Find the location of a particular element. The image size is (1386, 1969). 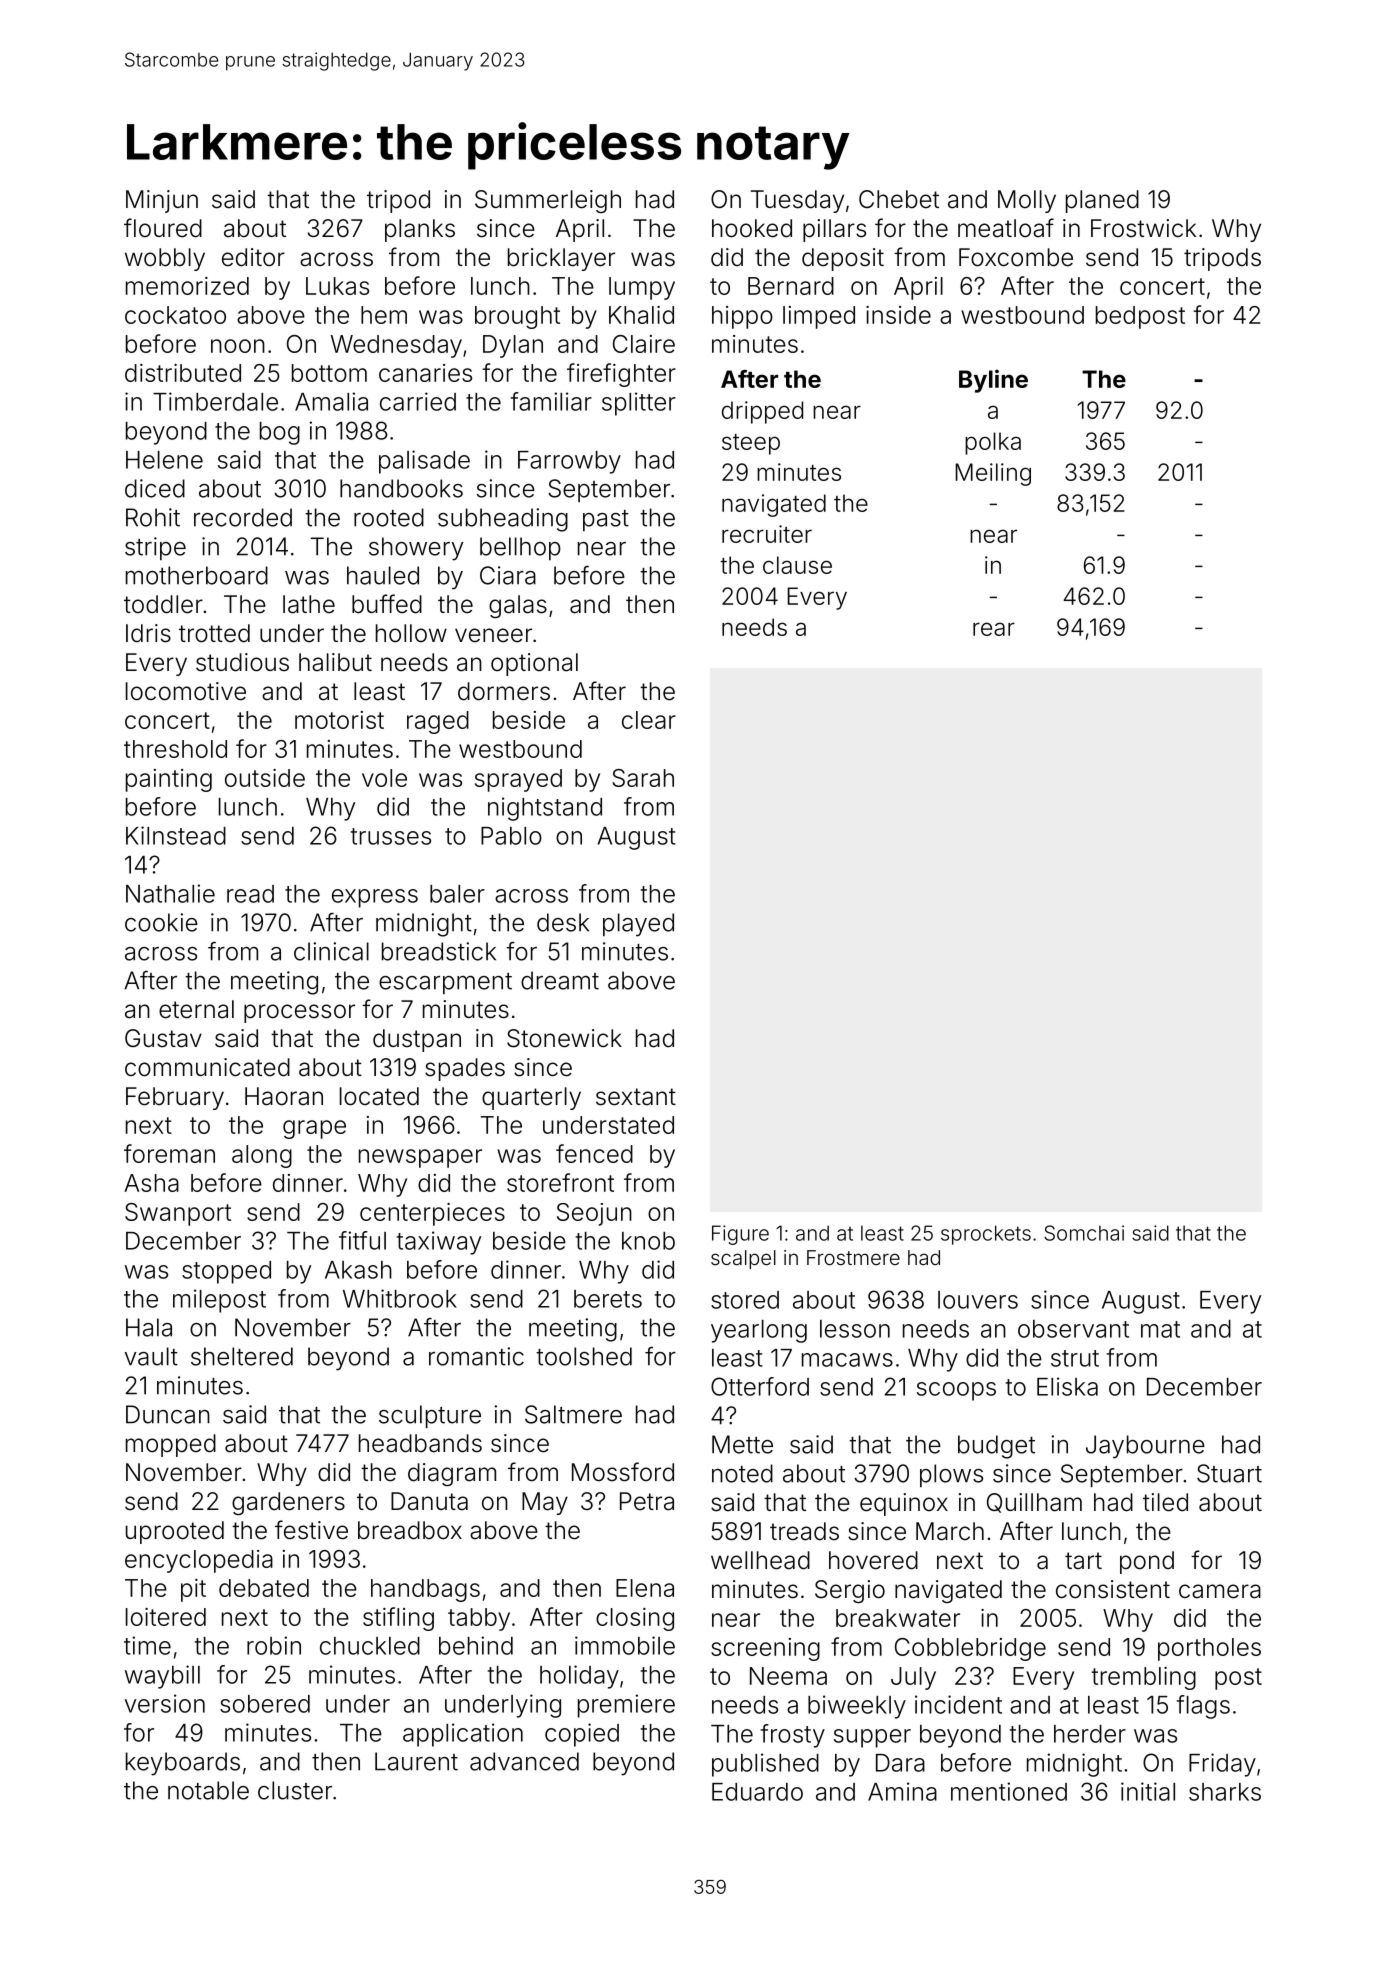

Frostwick is located at coordinates (1143, 228).
